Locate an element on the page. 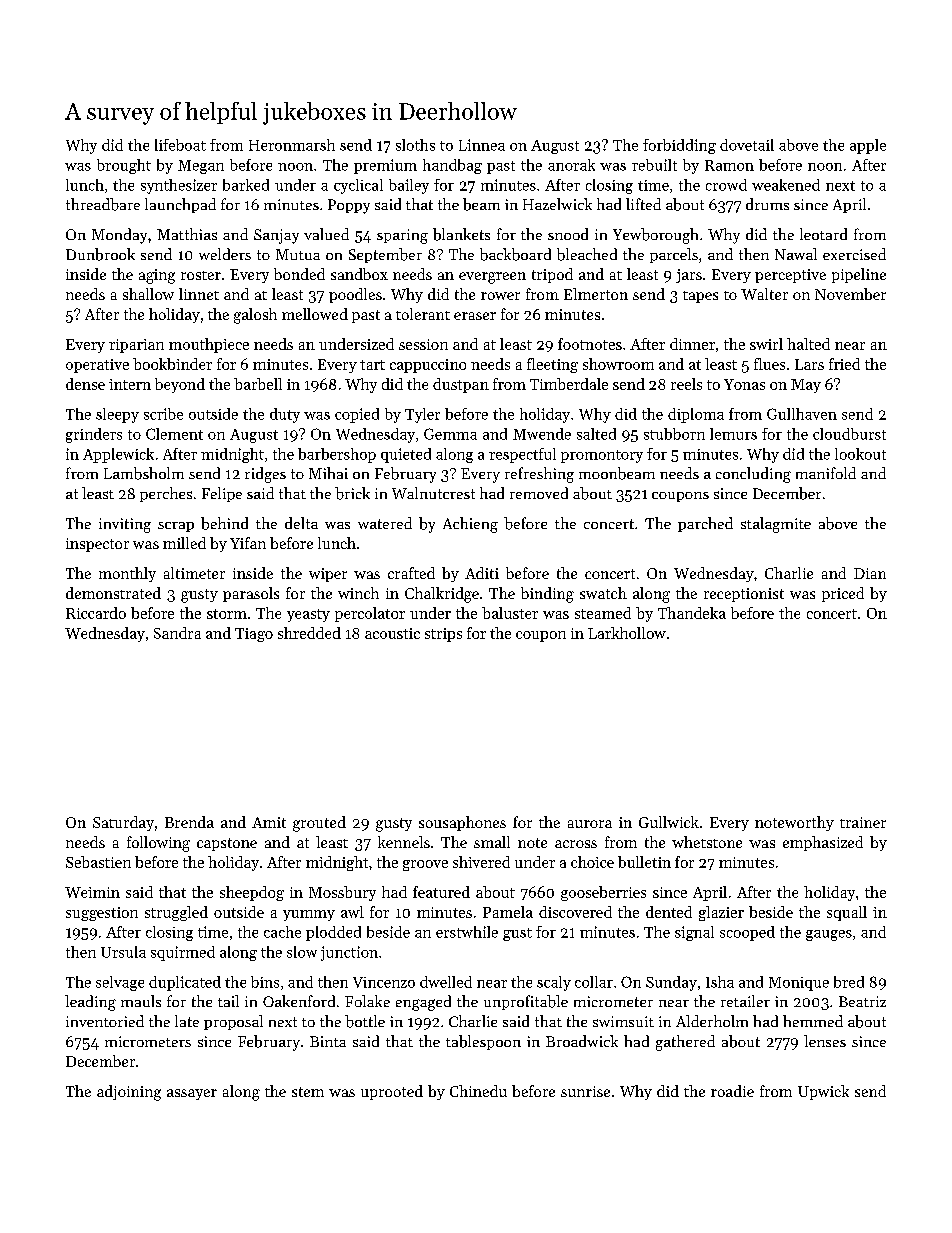  Saturday is located at coordinates (123, 823).
